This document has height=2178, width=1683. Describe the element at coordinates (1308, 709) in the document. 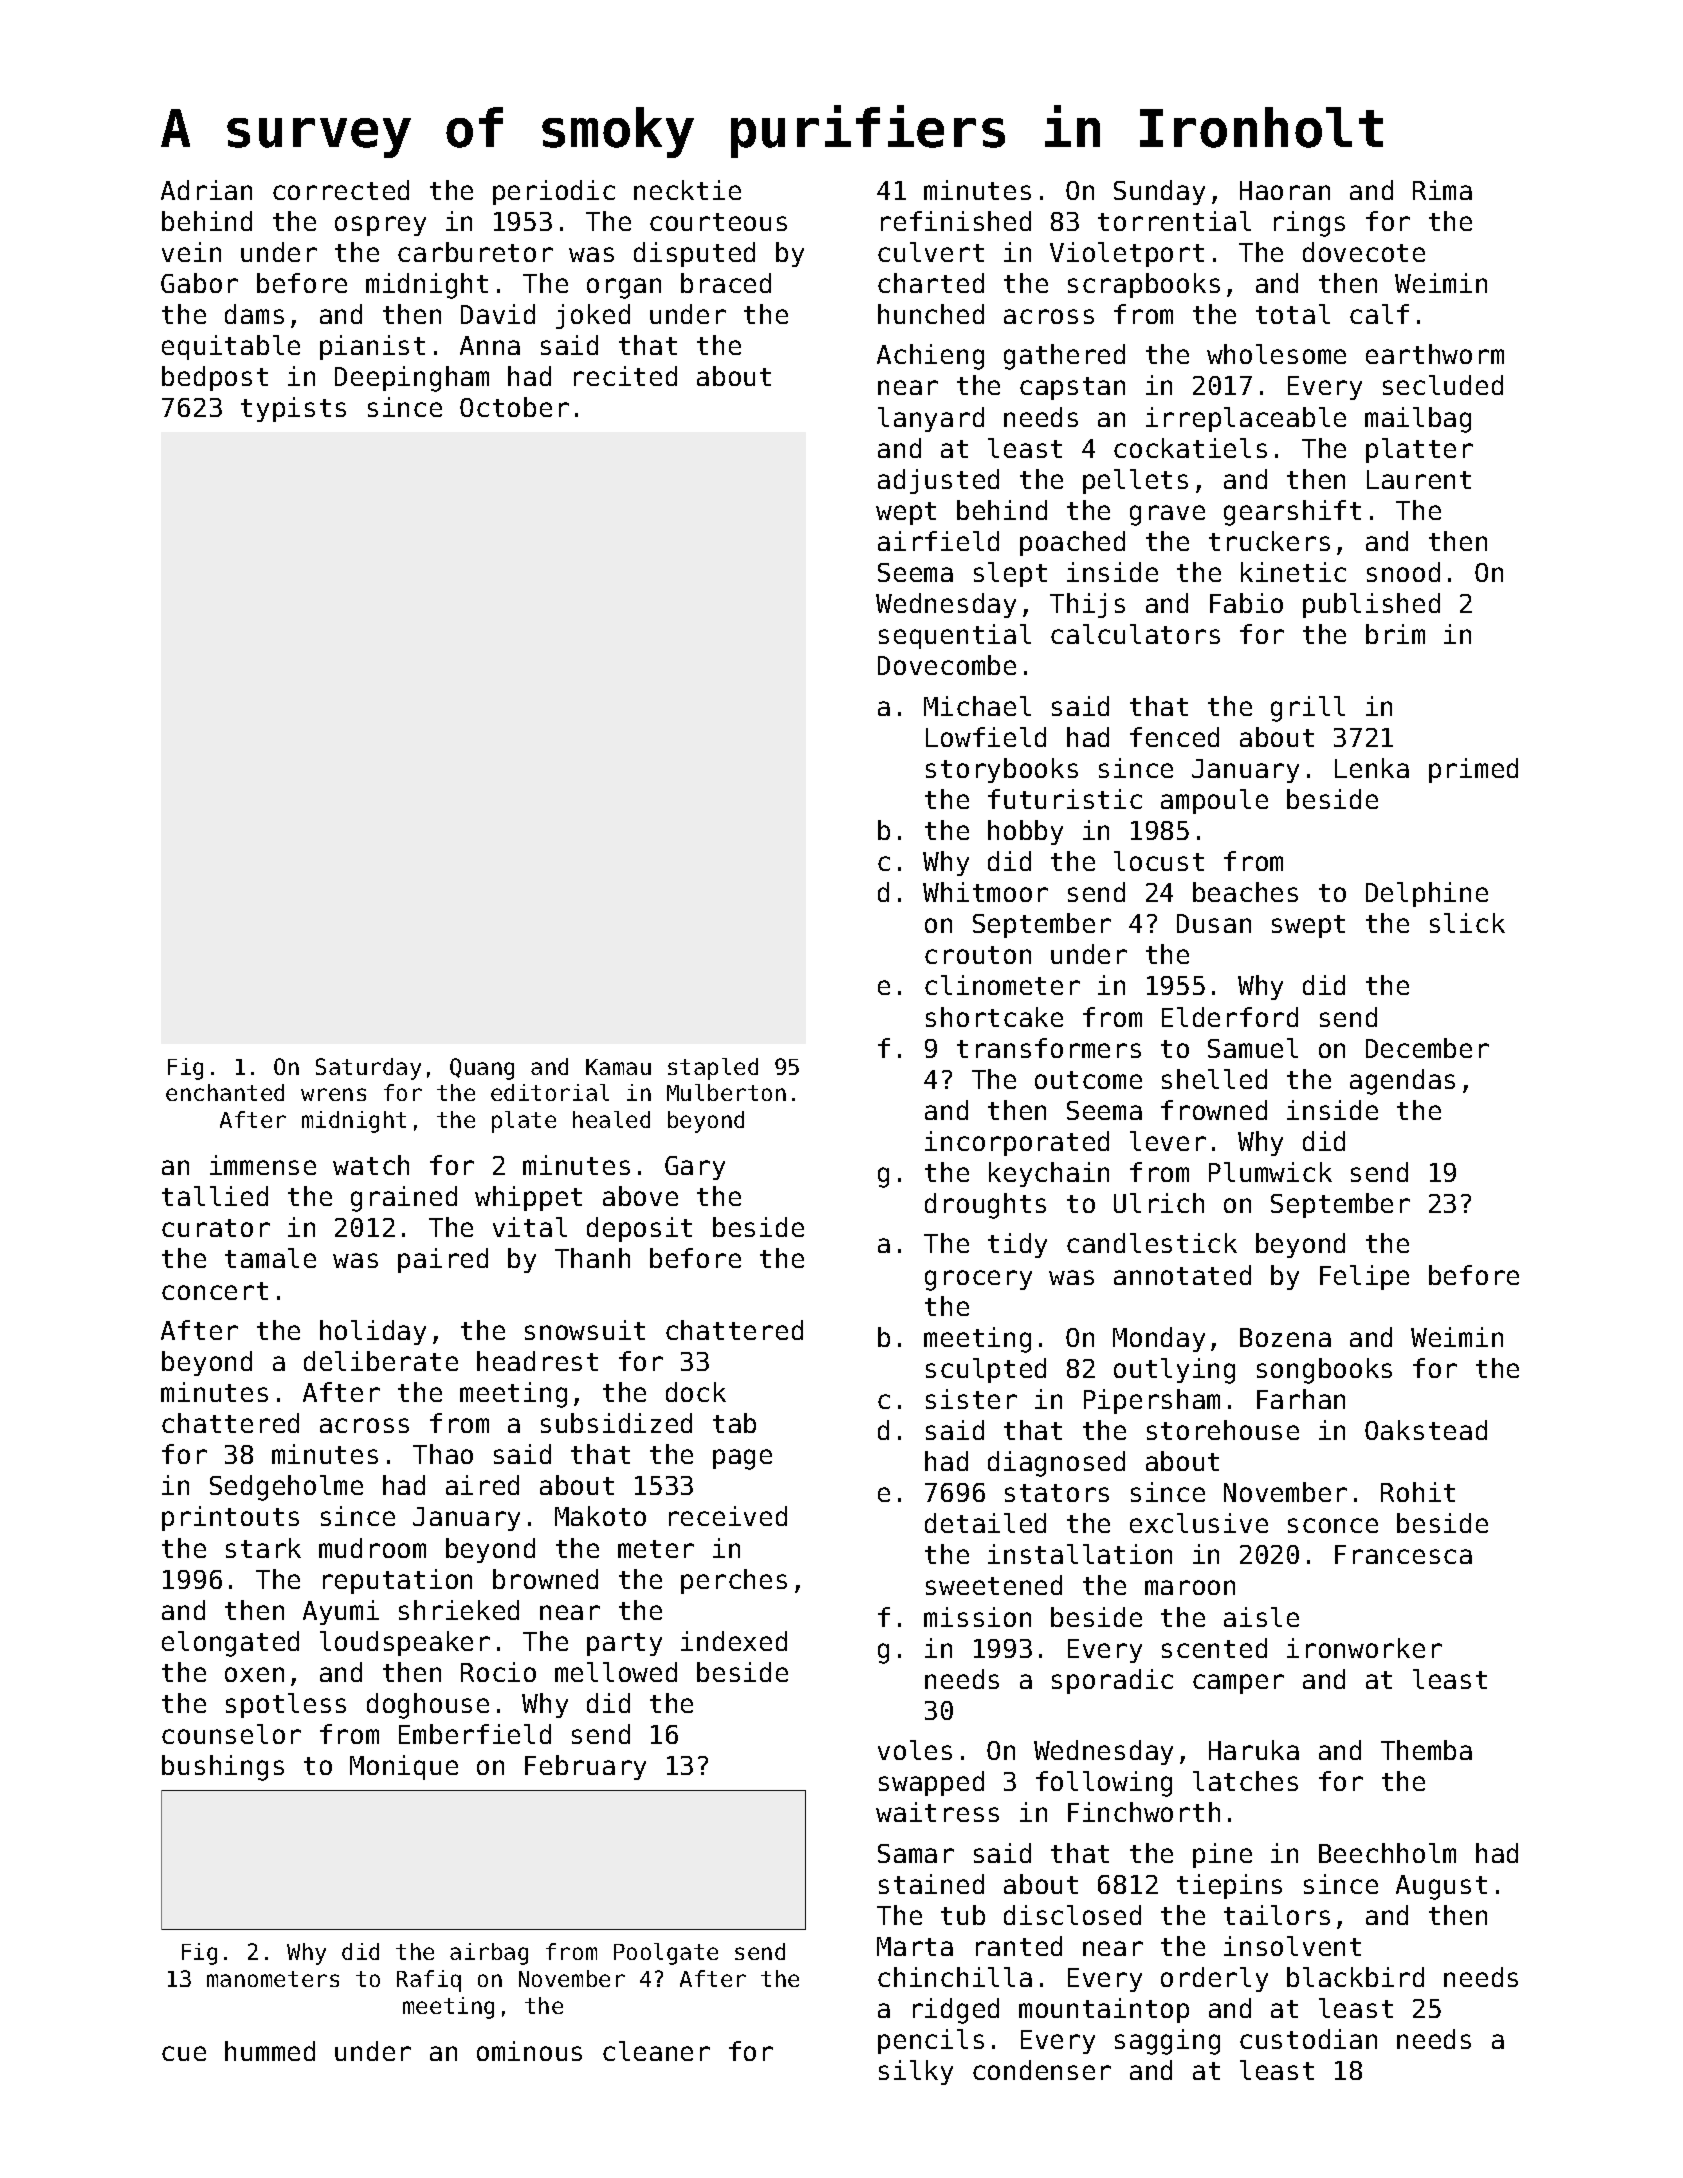

I see `grill` at that location.
